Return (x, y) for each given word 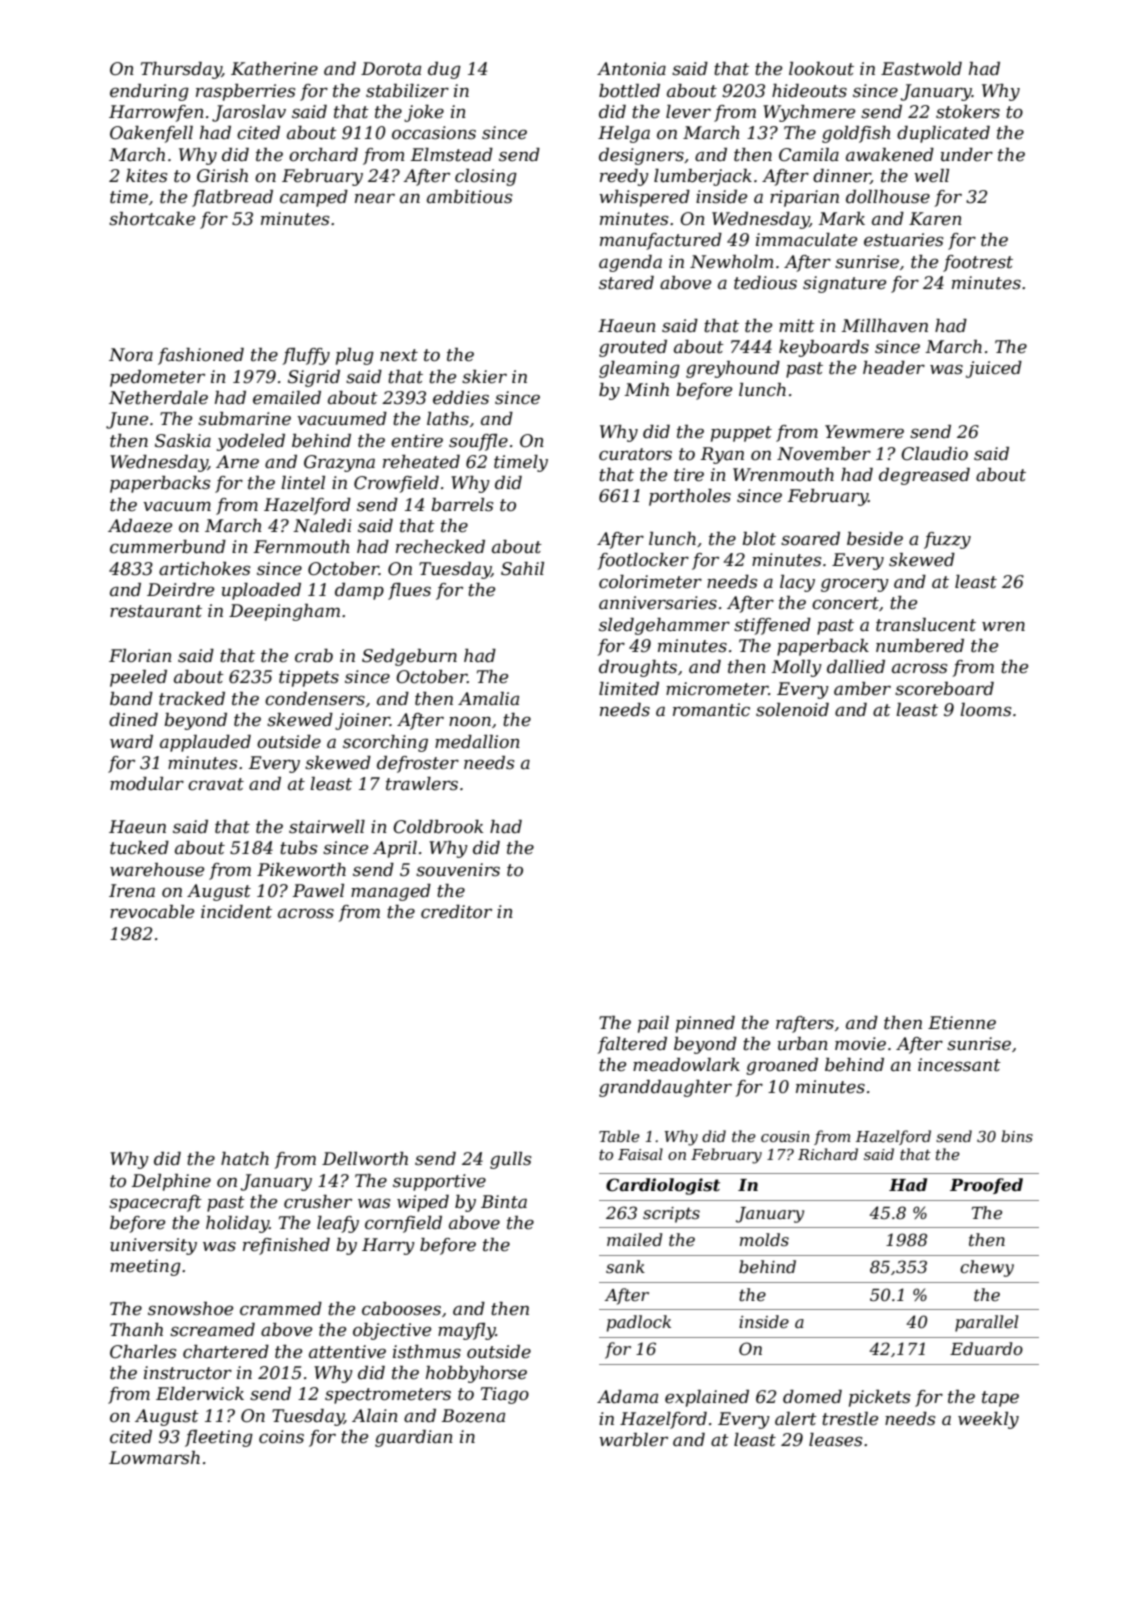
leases (835, 1440)
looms (985, 710)
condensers (315, 699)
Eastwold (921, 68)
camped (314, 198)
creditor (456, 911)
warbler (633, 1439)
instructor (188, 1373)
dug (444, 70)
